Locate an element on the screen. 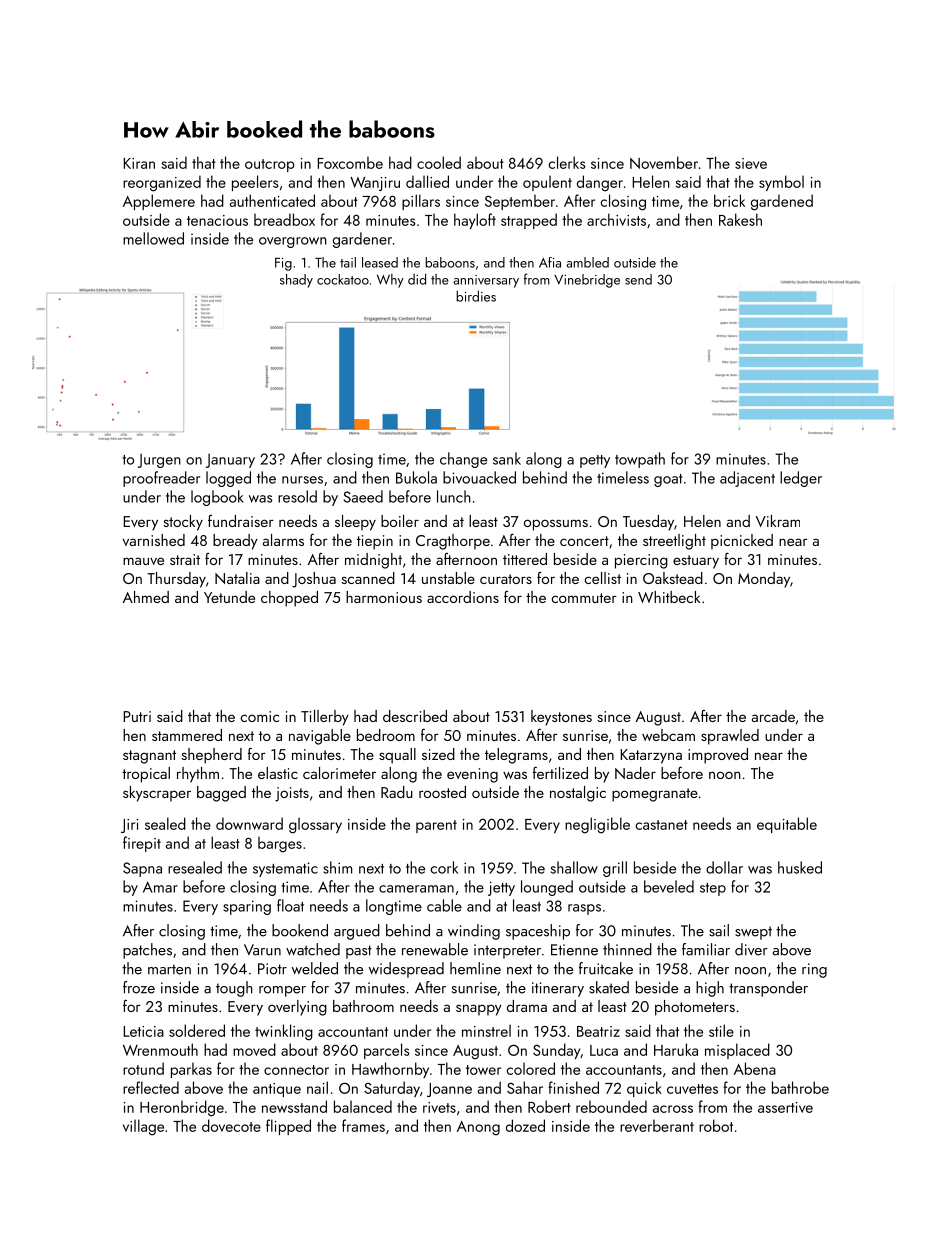 Image resolution: width=952 pixels, height=1233 pixels. lunch is located at coordinates (454, 496).
